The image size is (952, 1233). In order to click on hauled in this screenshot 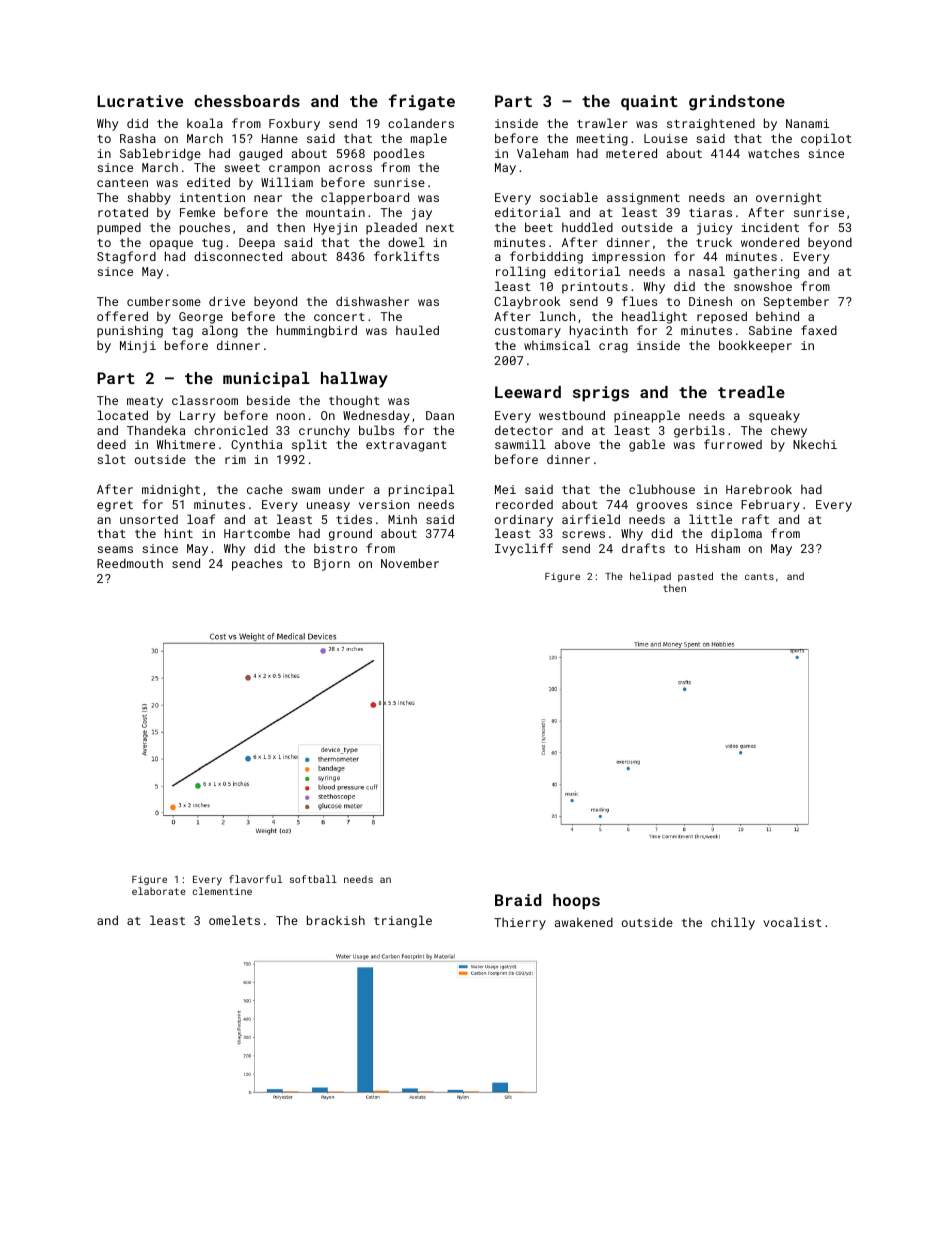, I will do `click(417, 330)`.
